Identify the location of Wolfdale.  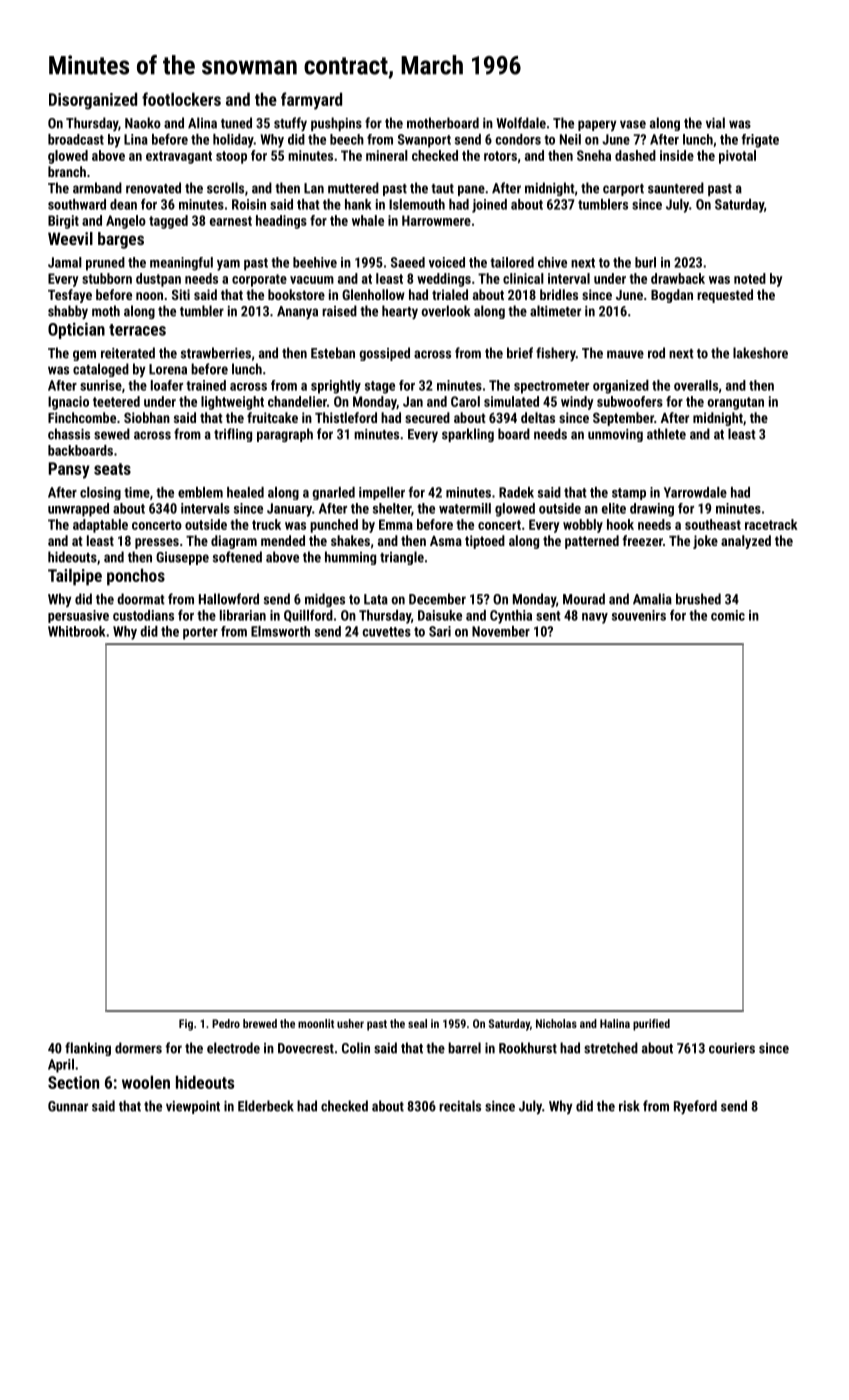
(521, 123).
